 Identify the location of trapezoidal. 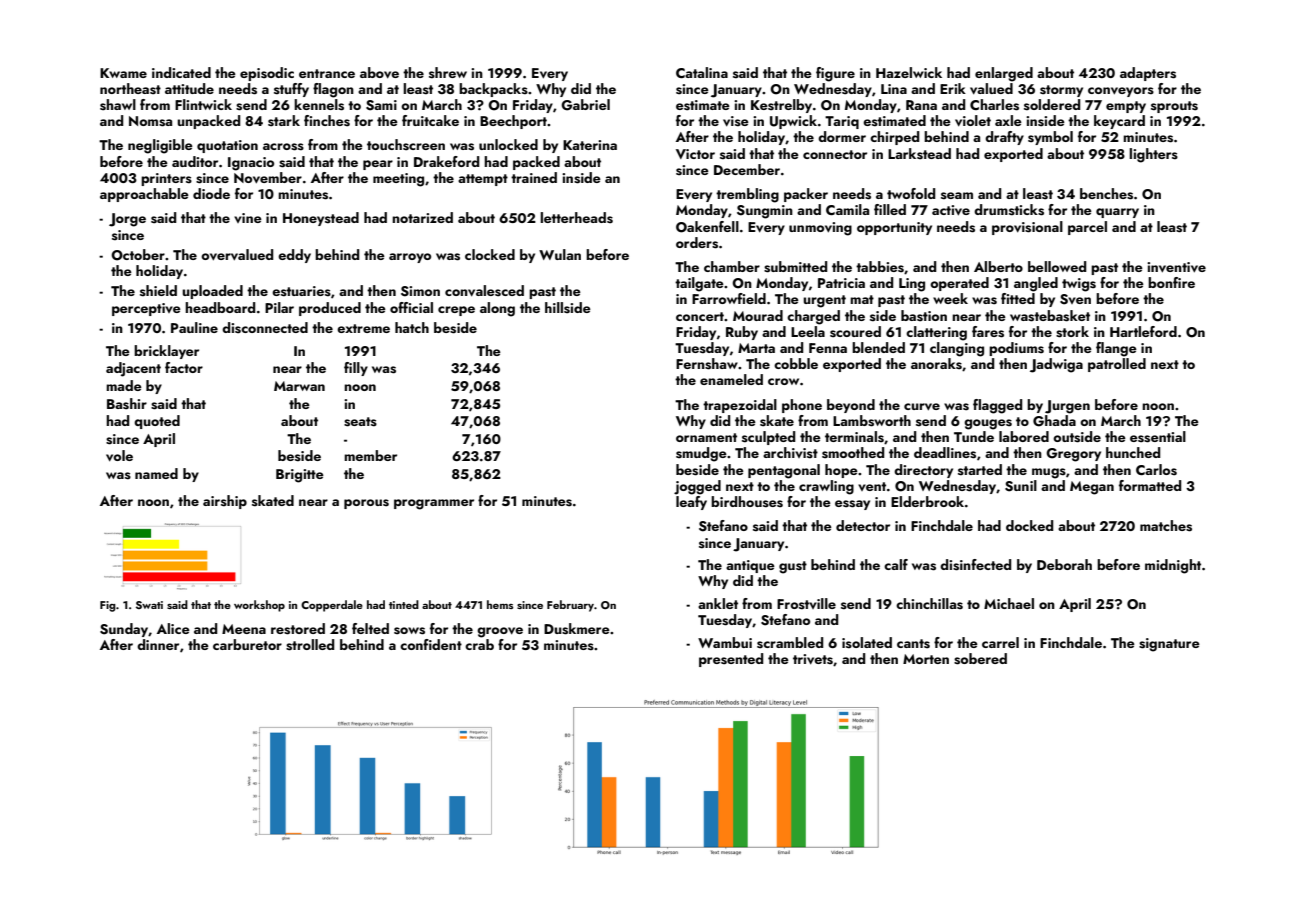
(740, 406).
